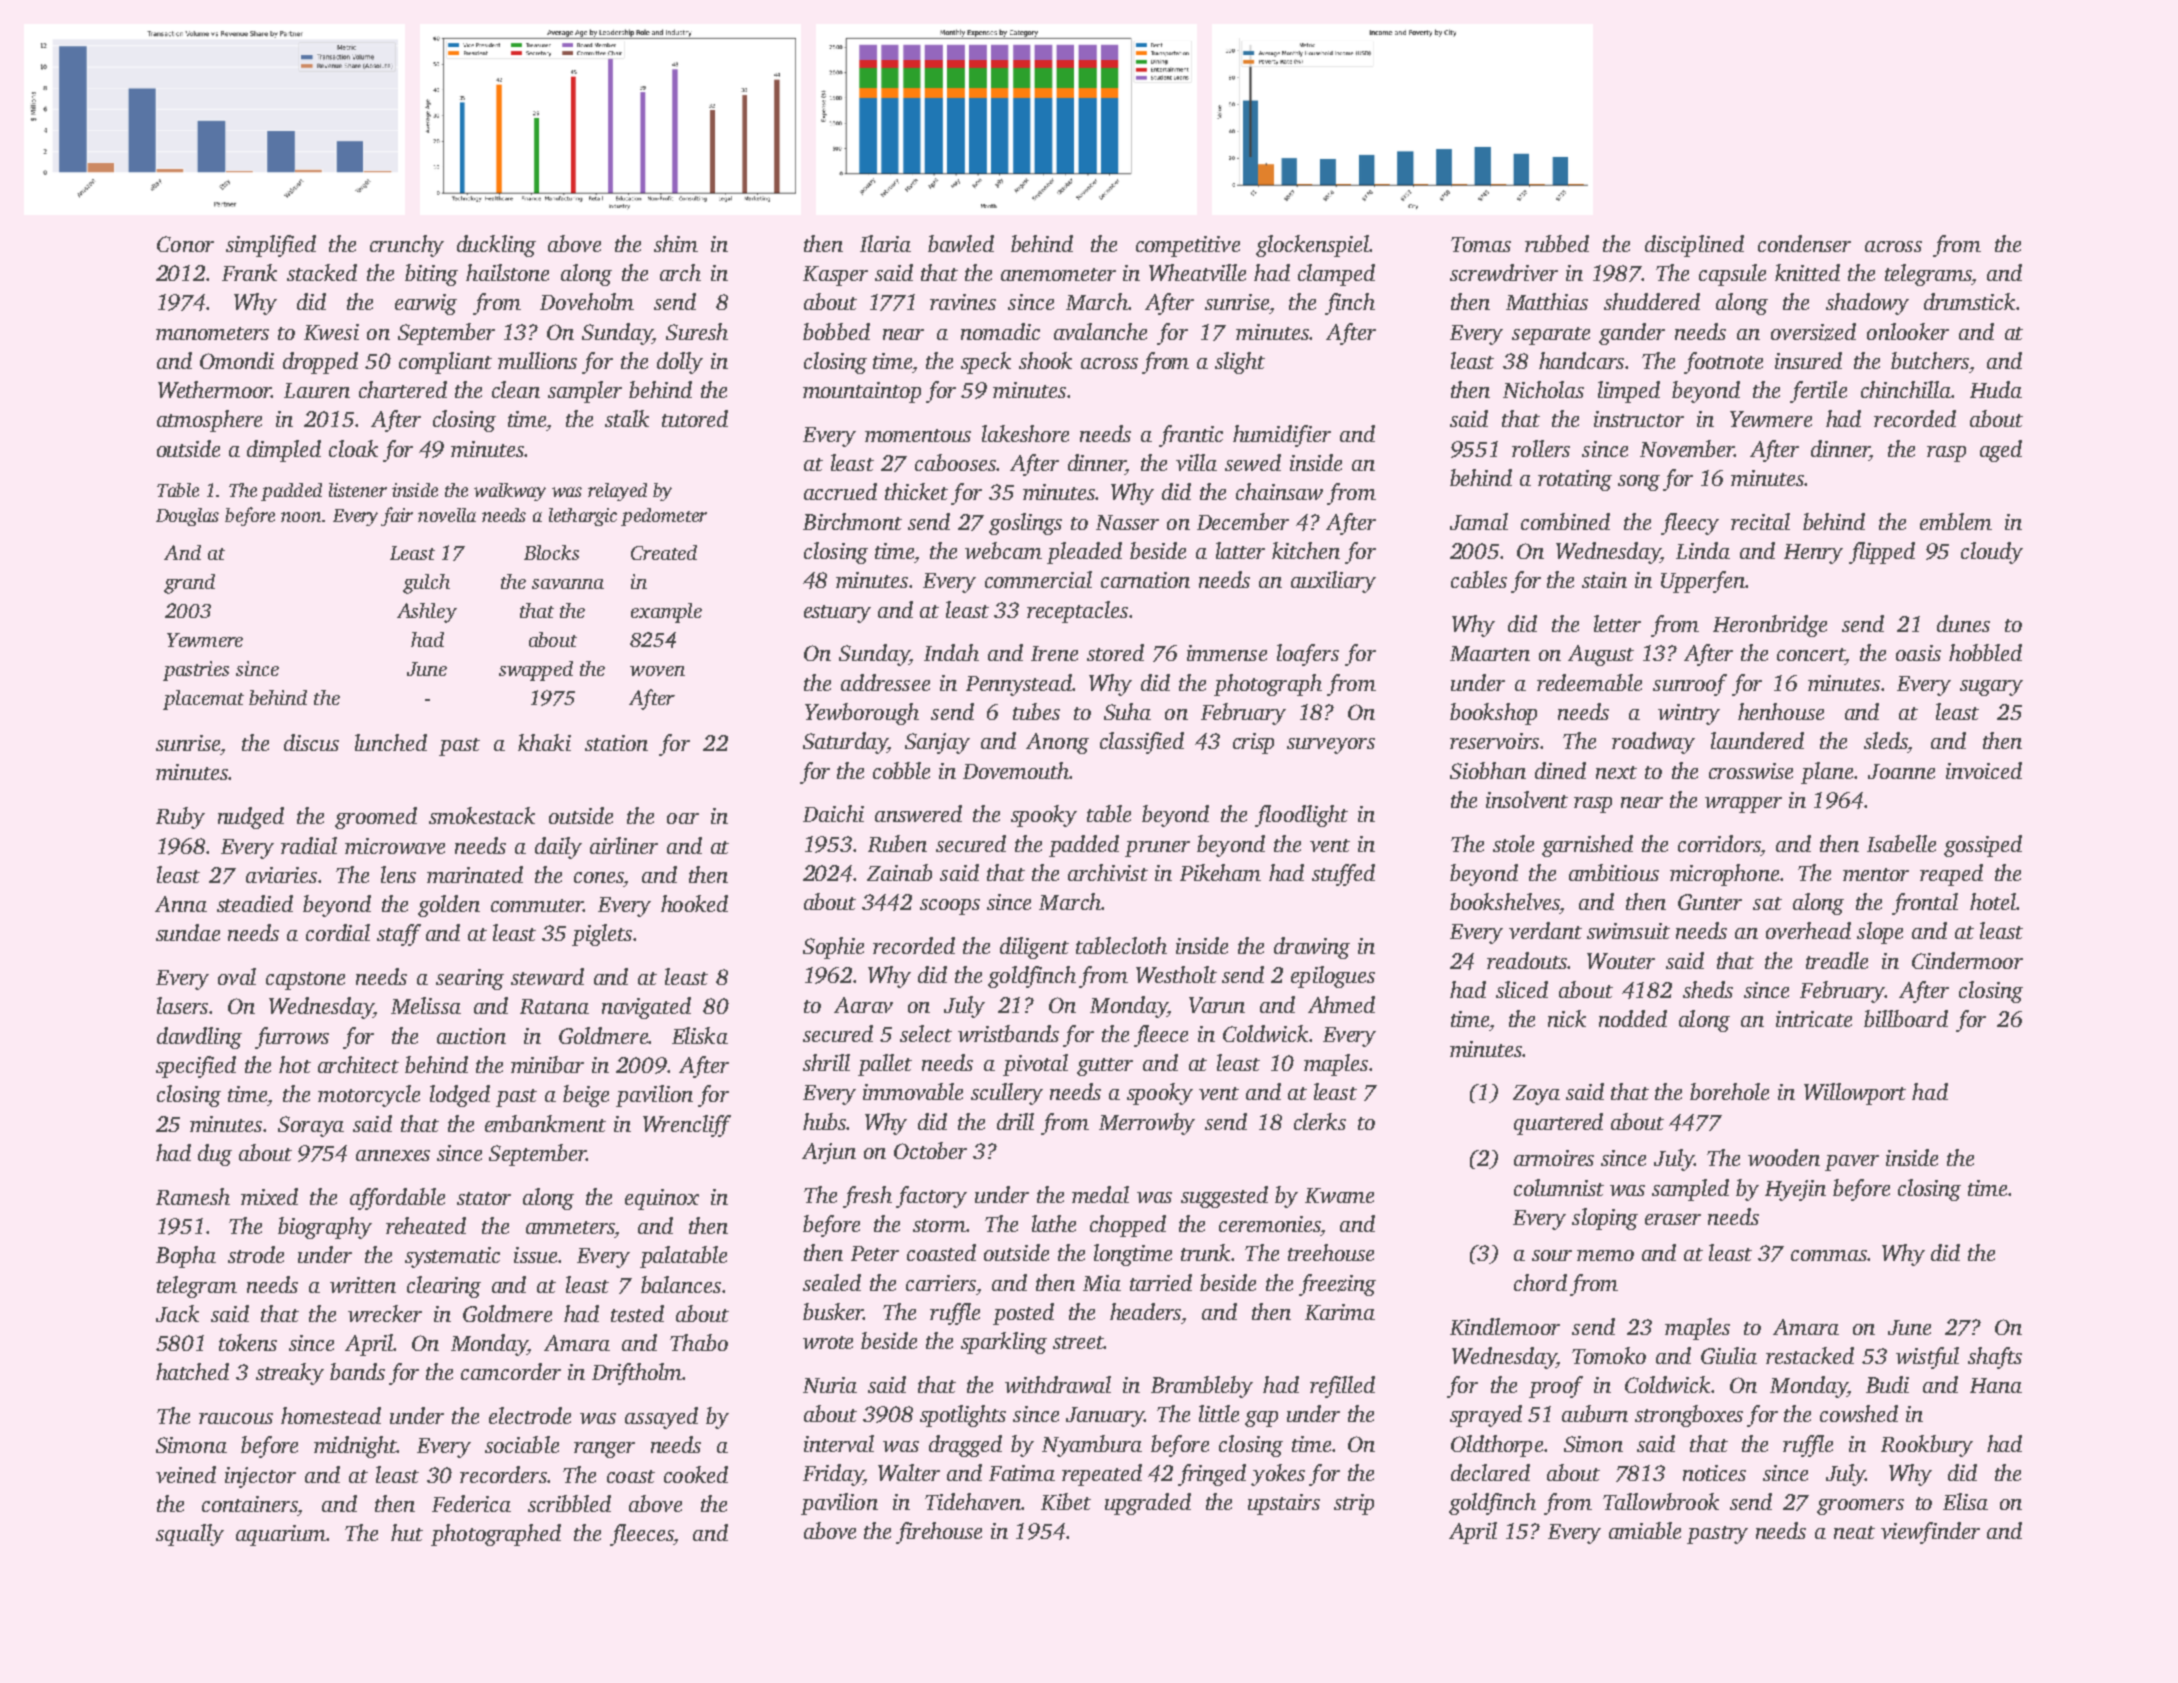 The height and width of the screenshot is (1683, 2178). I want to click on borehole, so click(1729, 1091).
